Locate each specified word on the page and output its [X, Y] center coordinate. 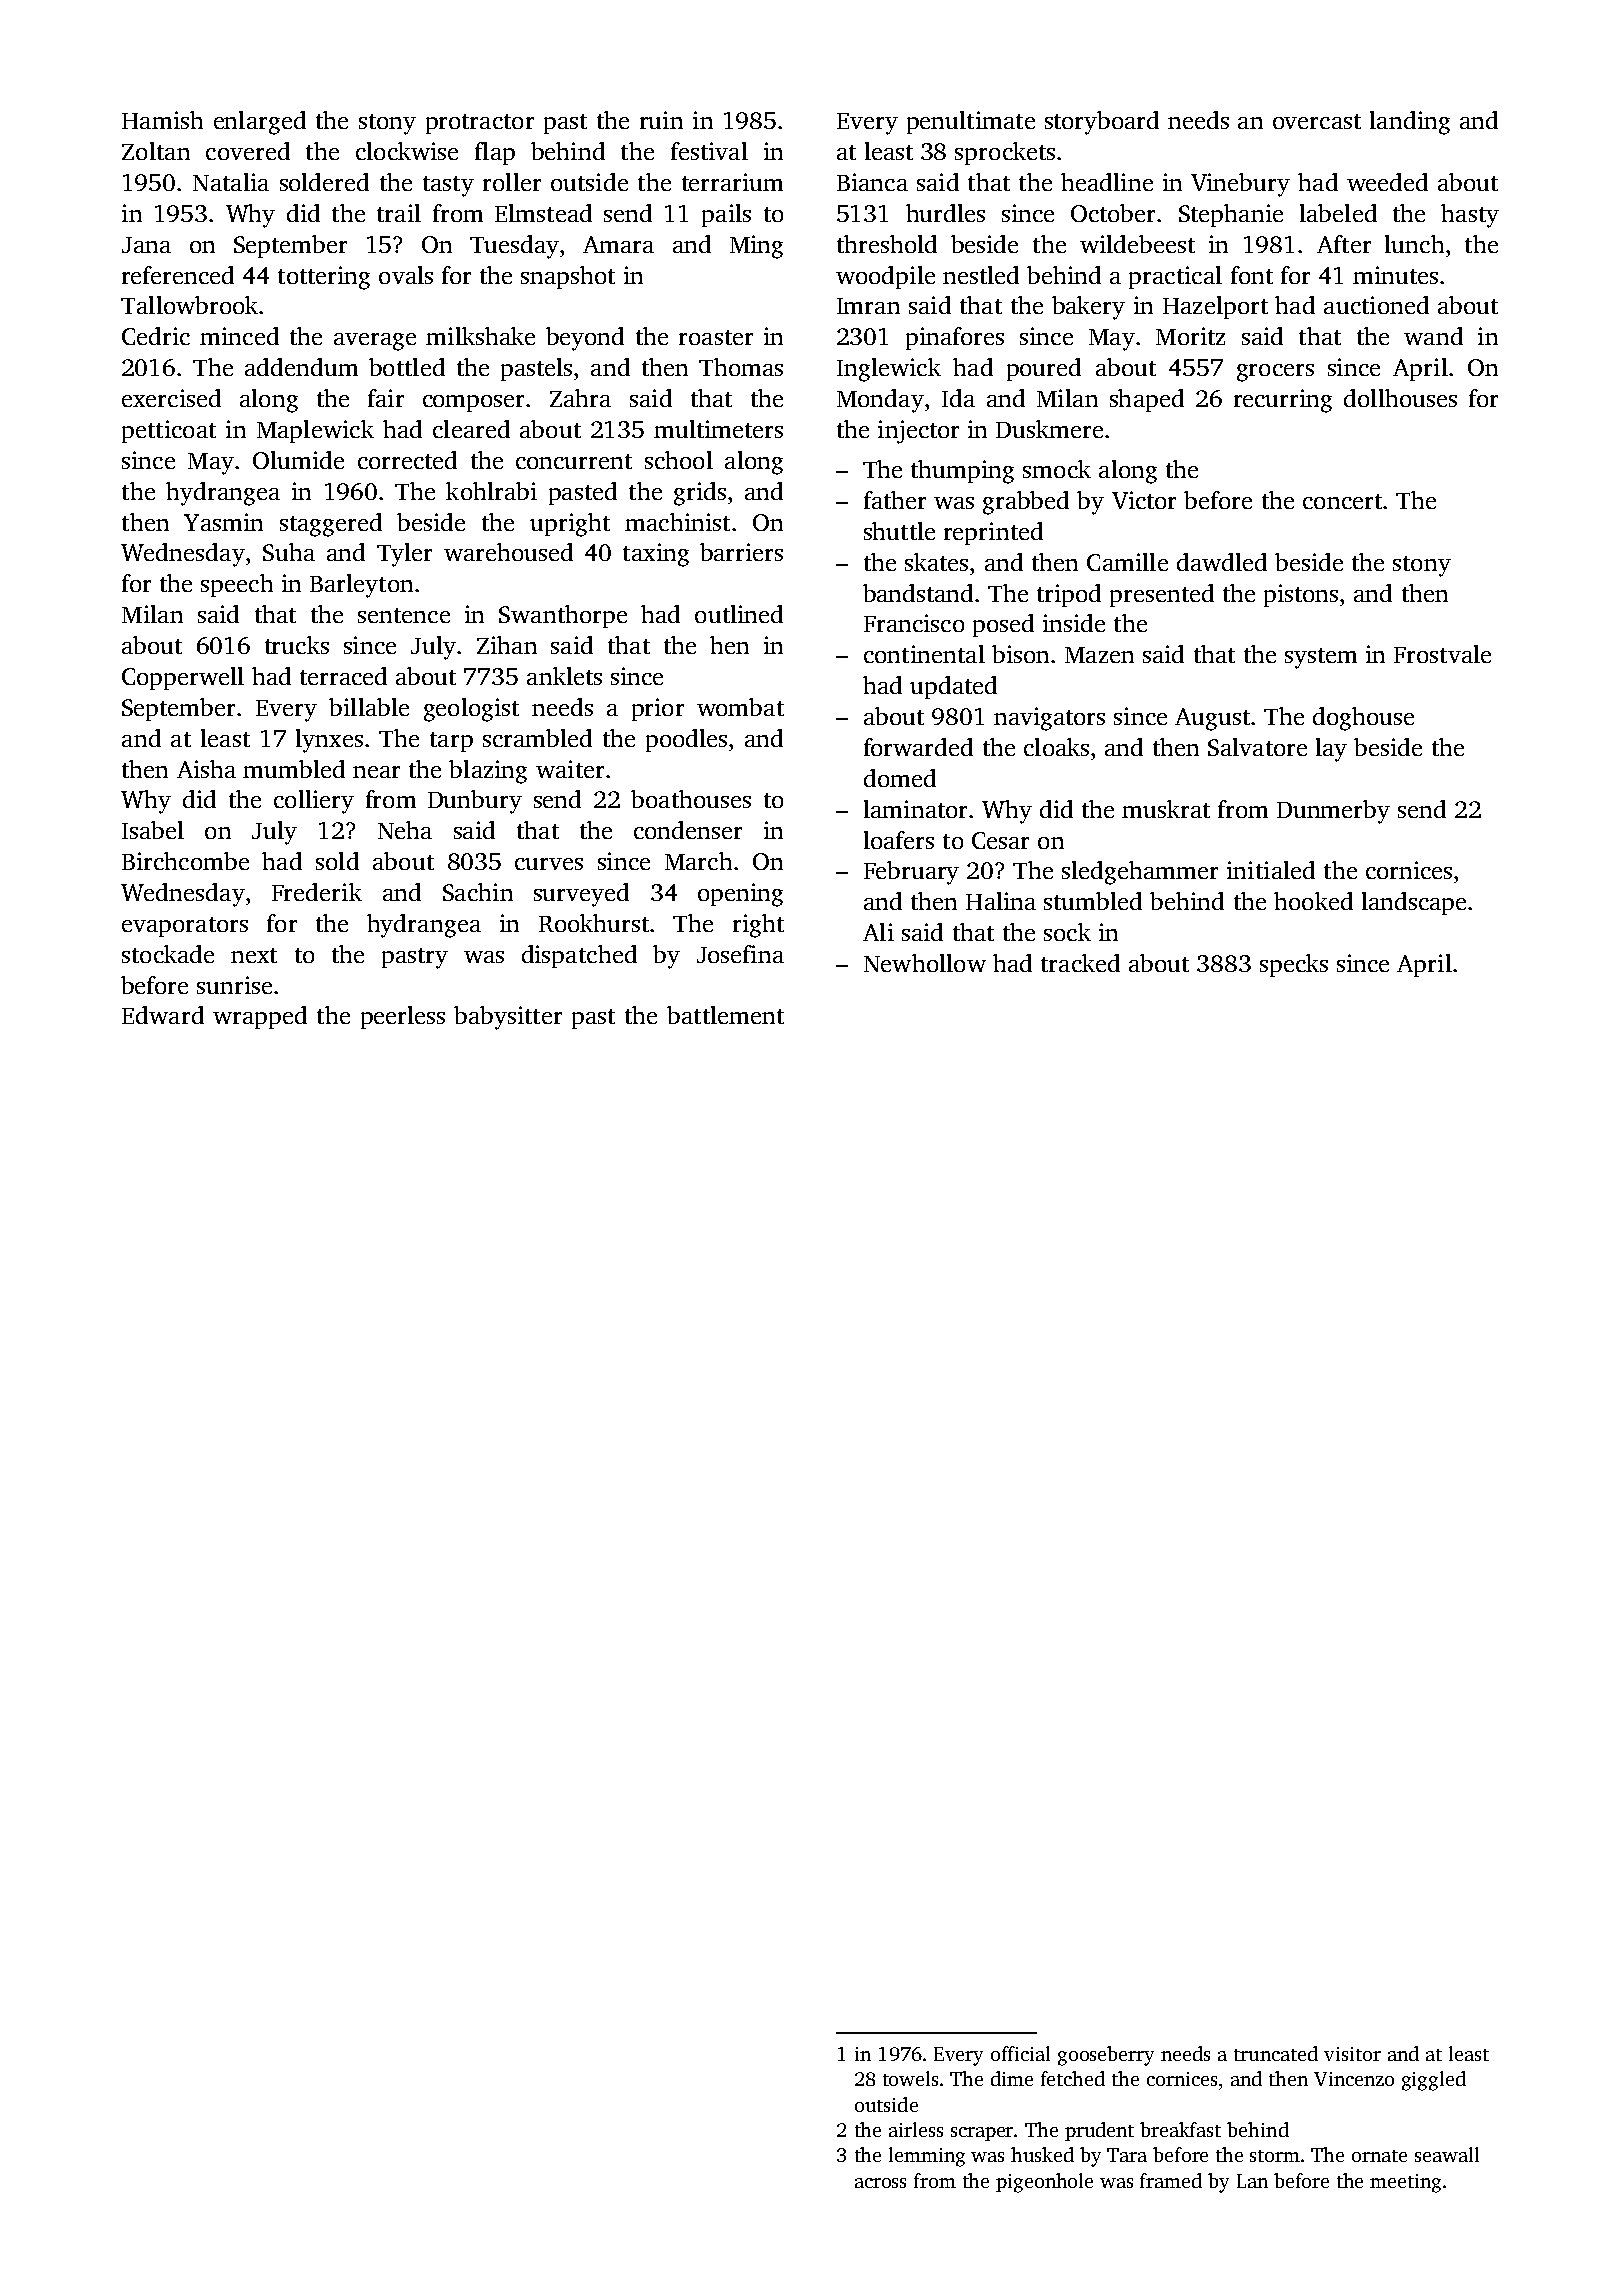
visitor [1352, 2054]
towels [910, 2078]
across [880, 2183]
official [1020, 2053]
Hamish [162, 120]
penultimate [971, 122]
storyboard [1102, 123]
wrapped [260, 1017]
